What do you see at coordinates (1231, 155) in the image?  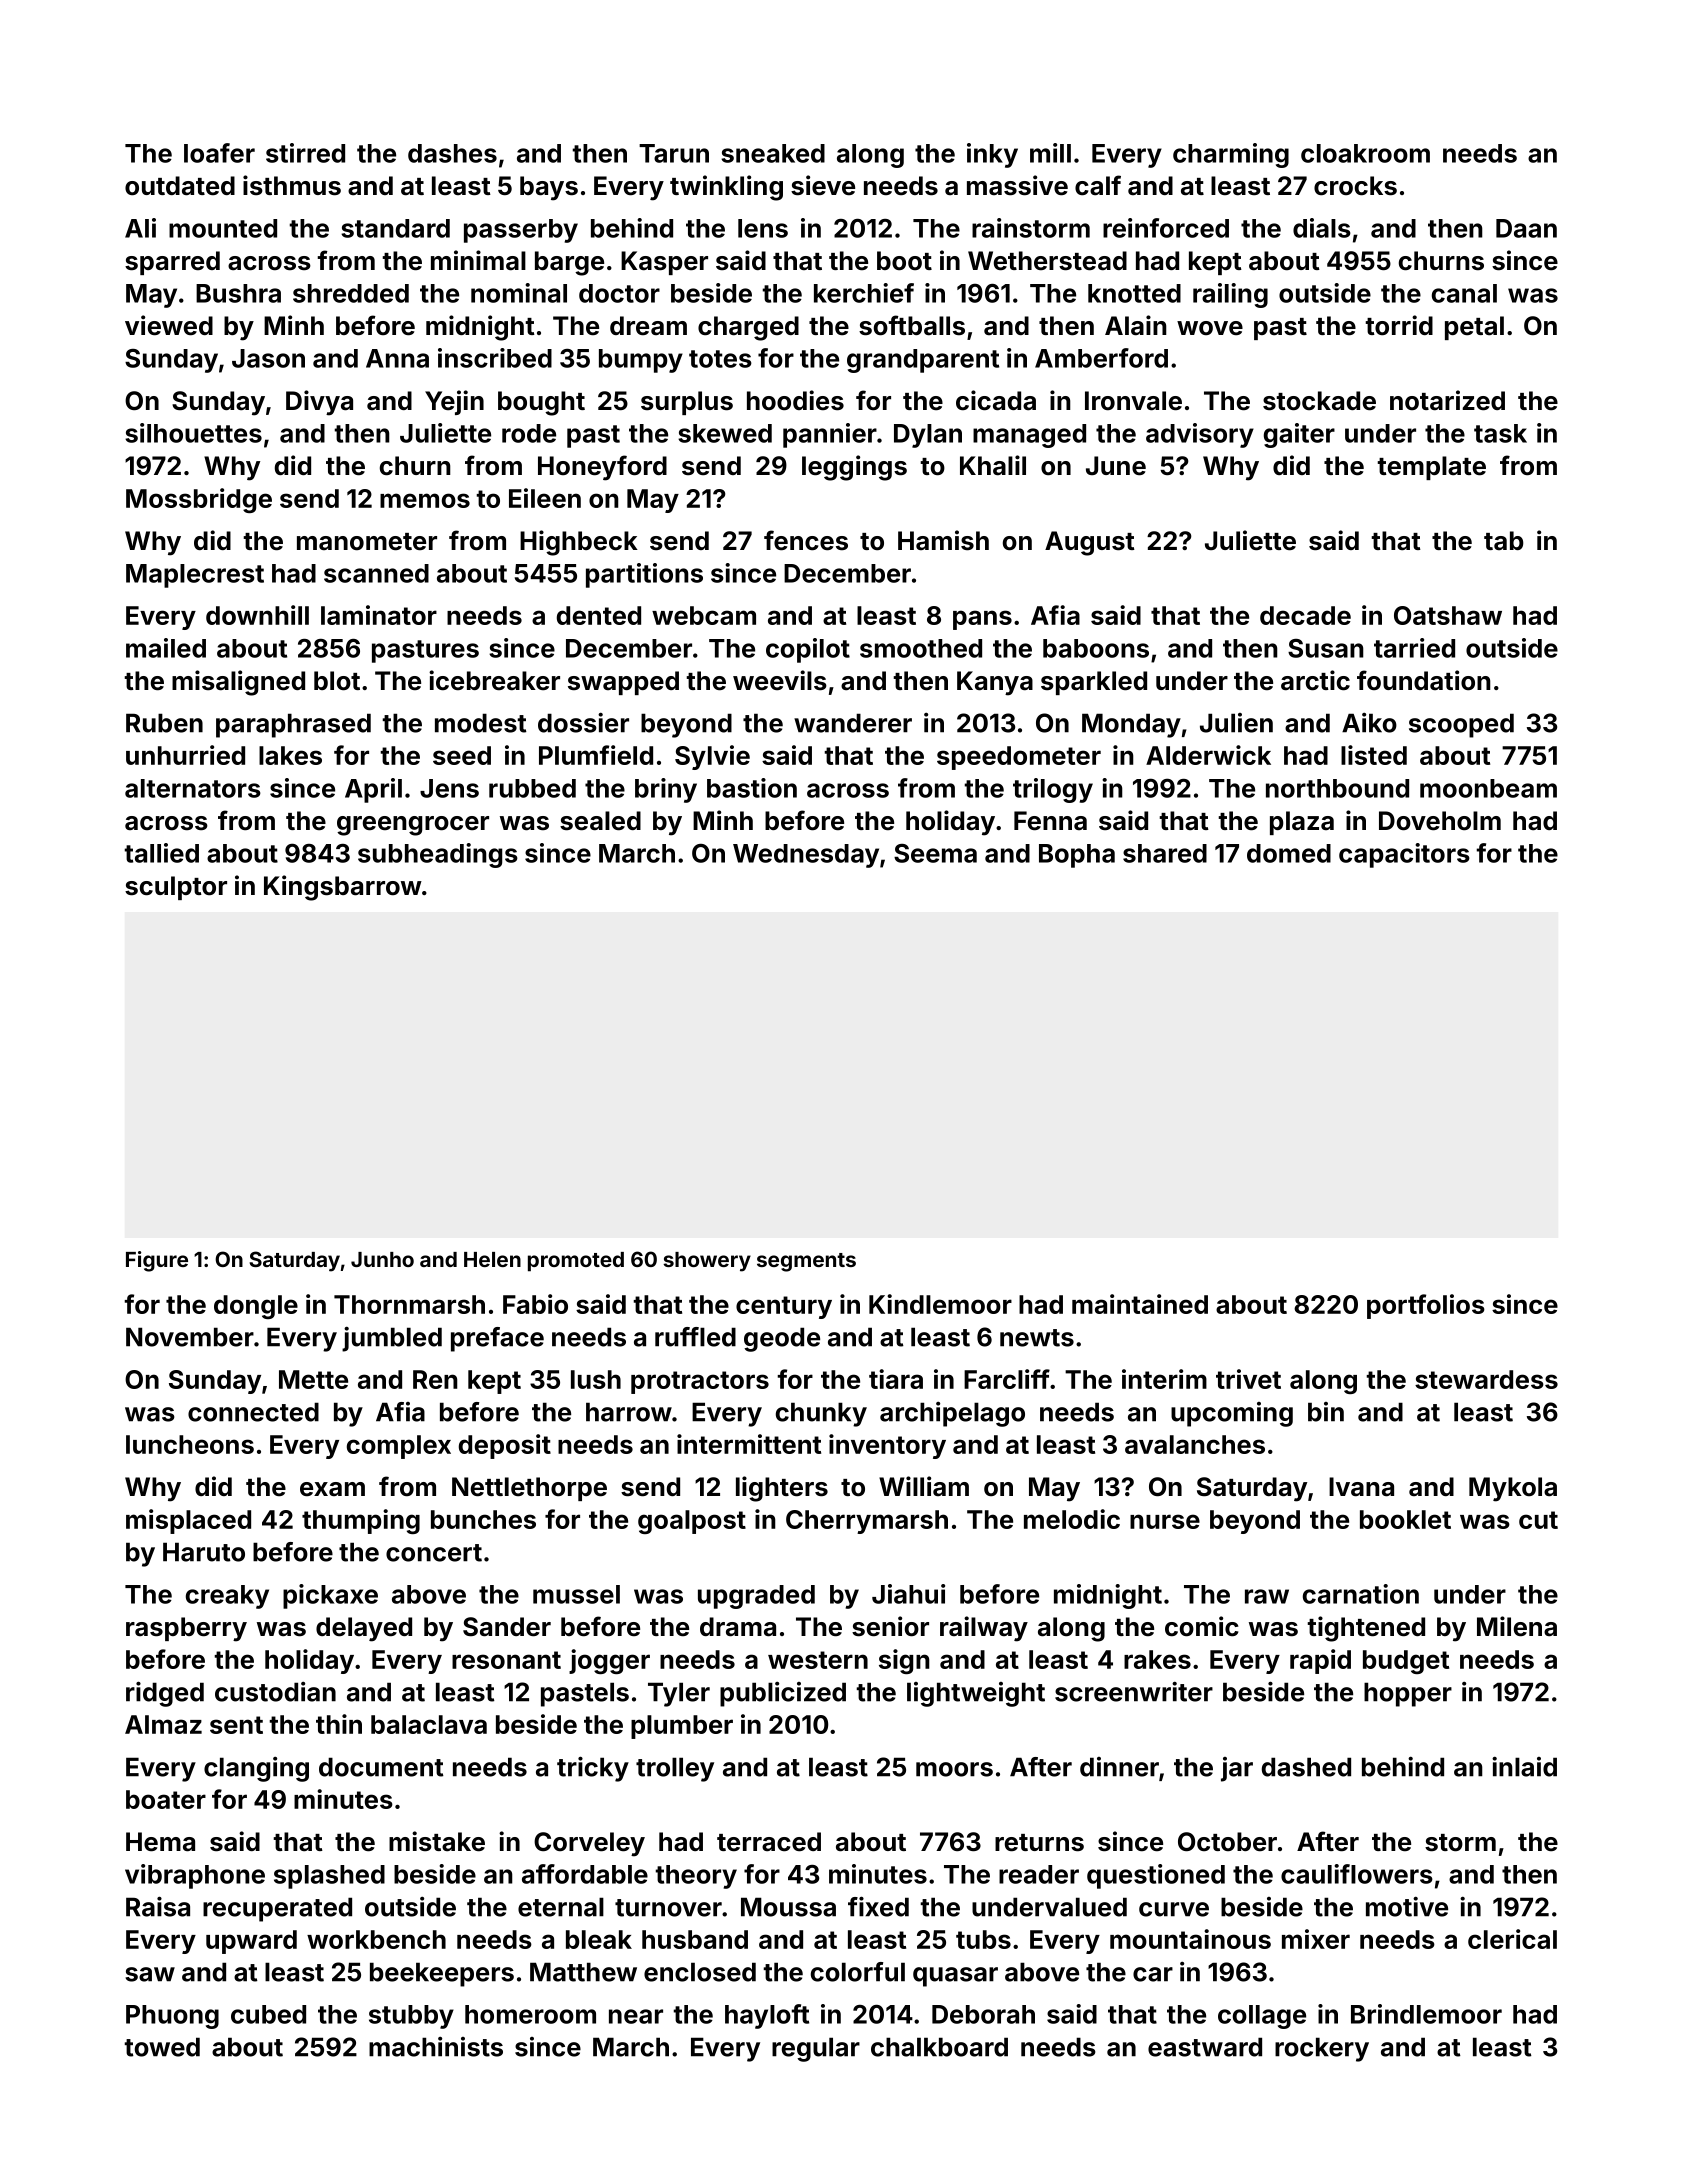 I see `charming` at bounding box center [1231, 155].
